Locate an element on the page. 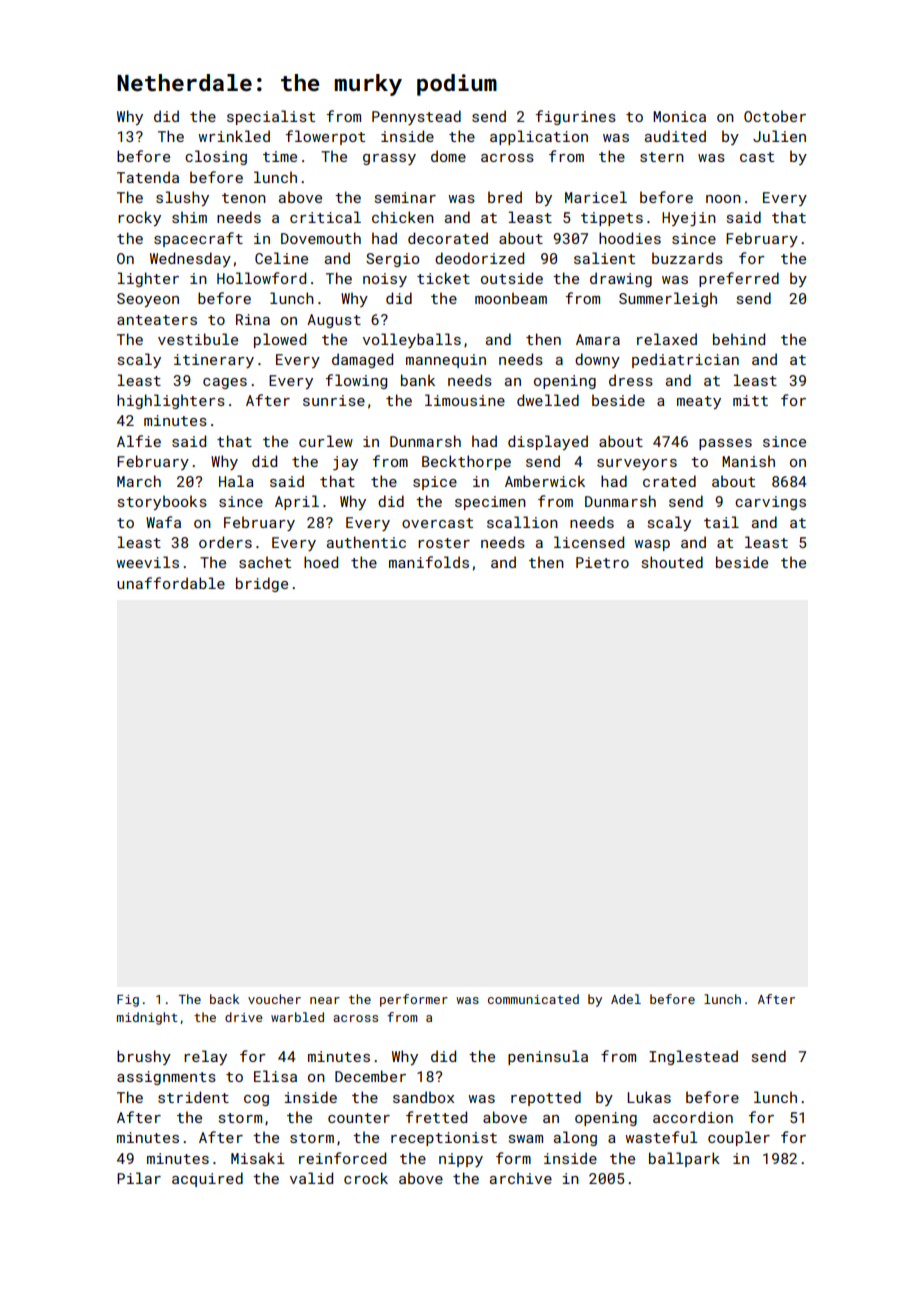 The image size is (924, 1308). archive is located at coordinates (521, 1178).
